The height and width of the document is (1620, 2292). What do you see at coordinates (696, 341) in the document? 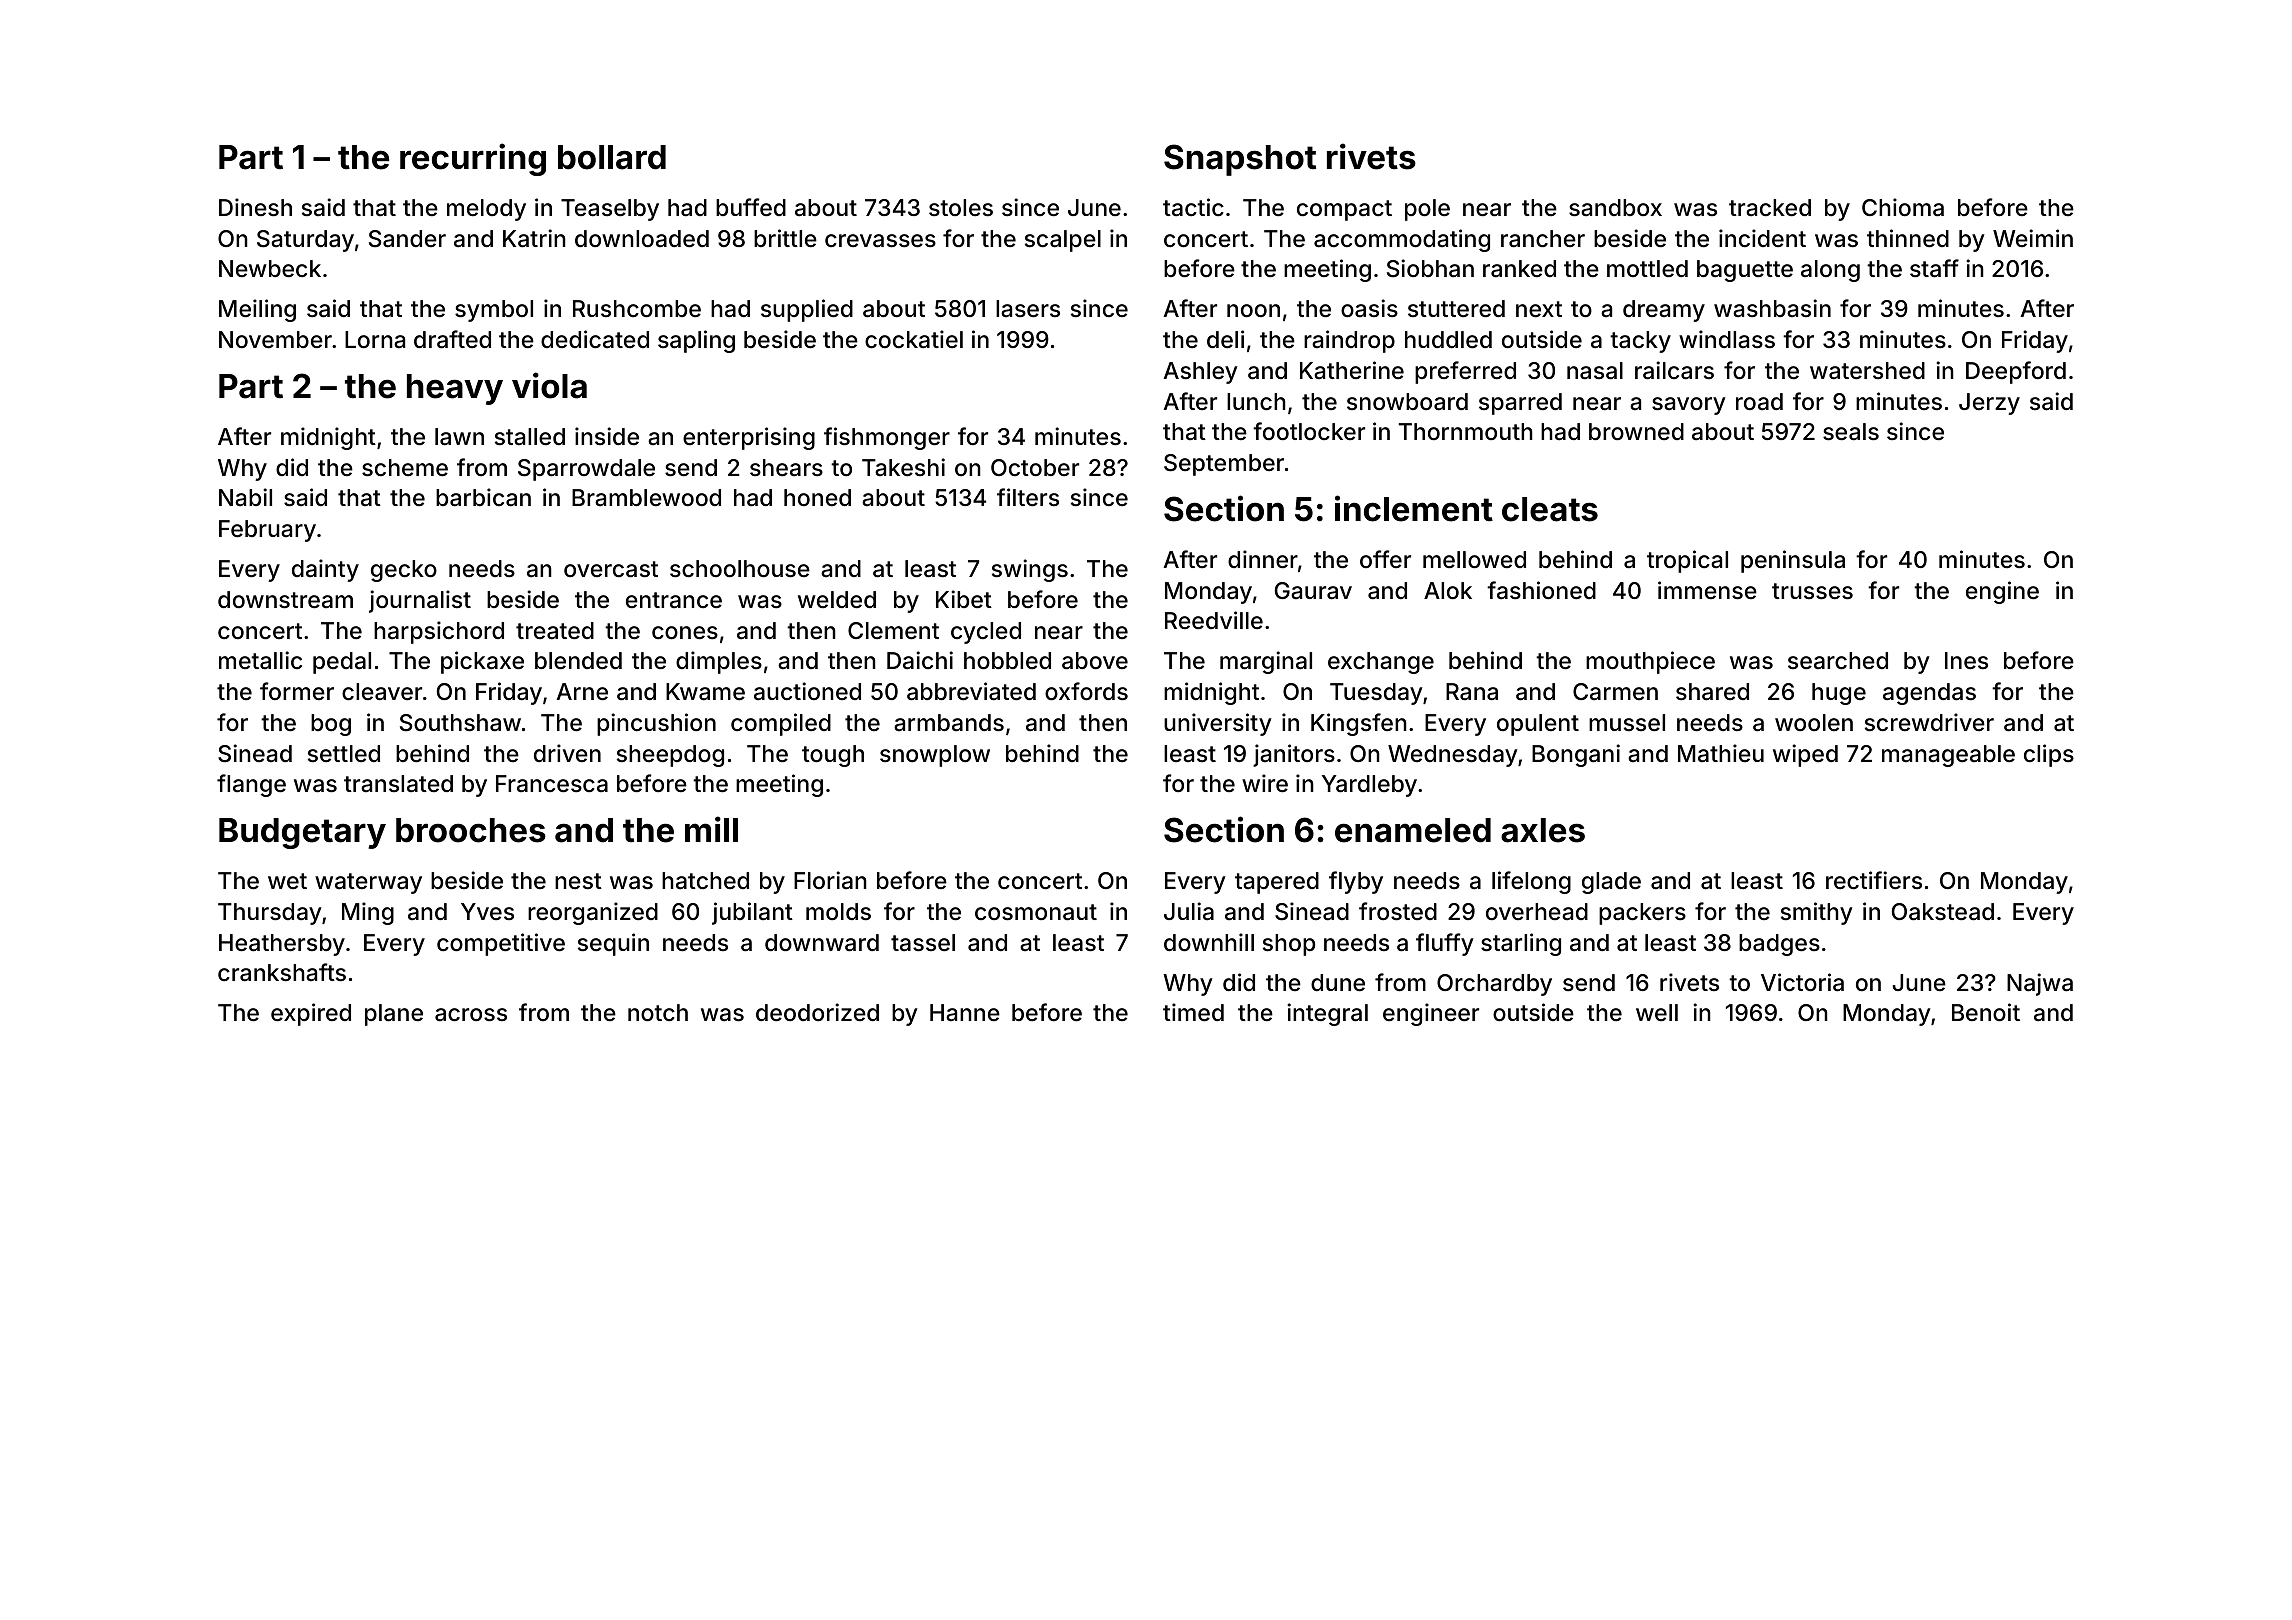
I see `sapling` at bounding box center [696, 341].
